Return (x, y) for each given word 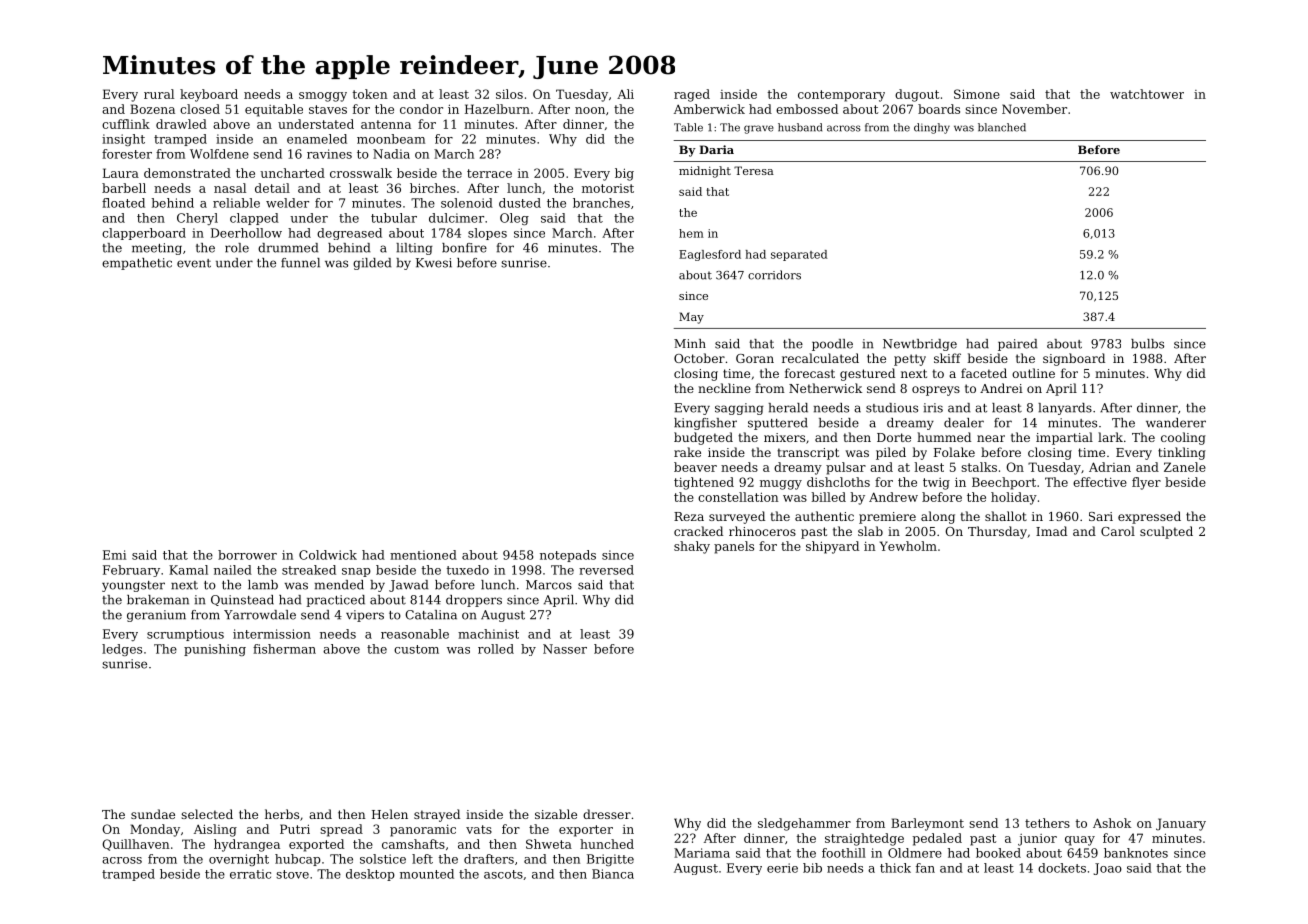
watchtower (1147, 94)
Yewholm (908, 546)
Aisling (215, 830)
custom (416, 649)
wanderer (1176, 423)
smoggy (323, 97)
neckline (724, 388)
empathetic (137, 264)
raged (692, 95)
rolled (496, 649)
